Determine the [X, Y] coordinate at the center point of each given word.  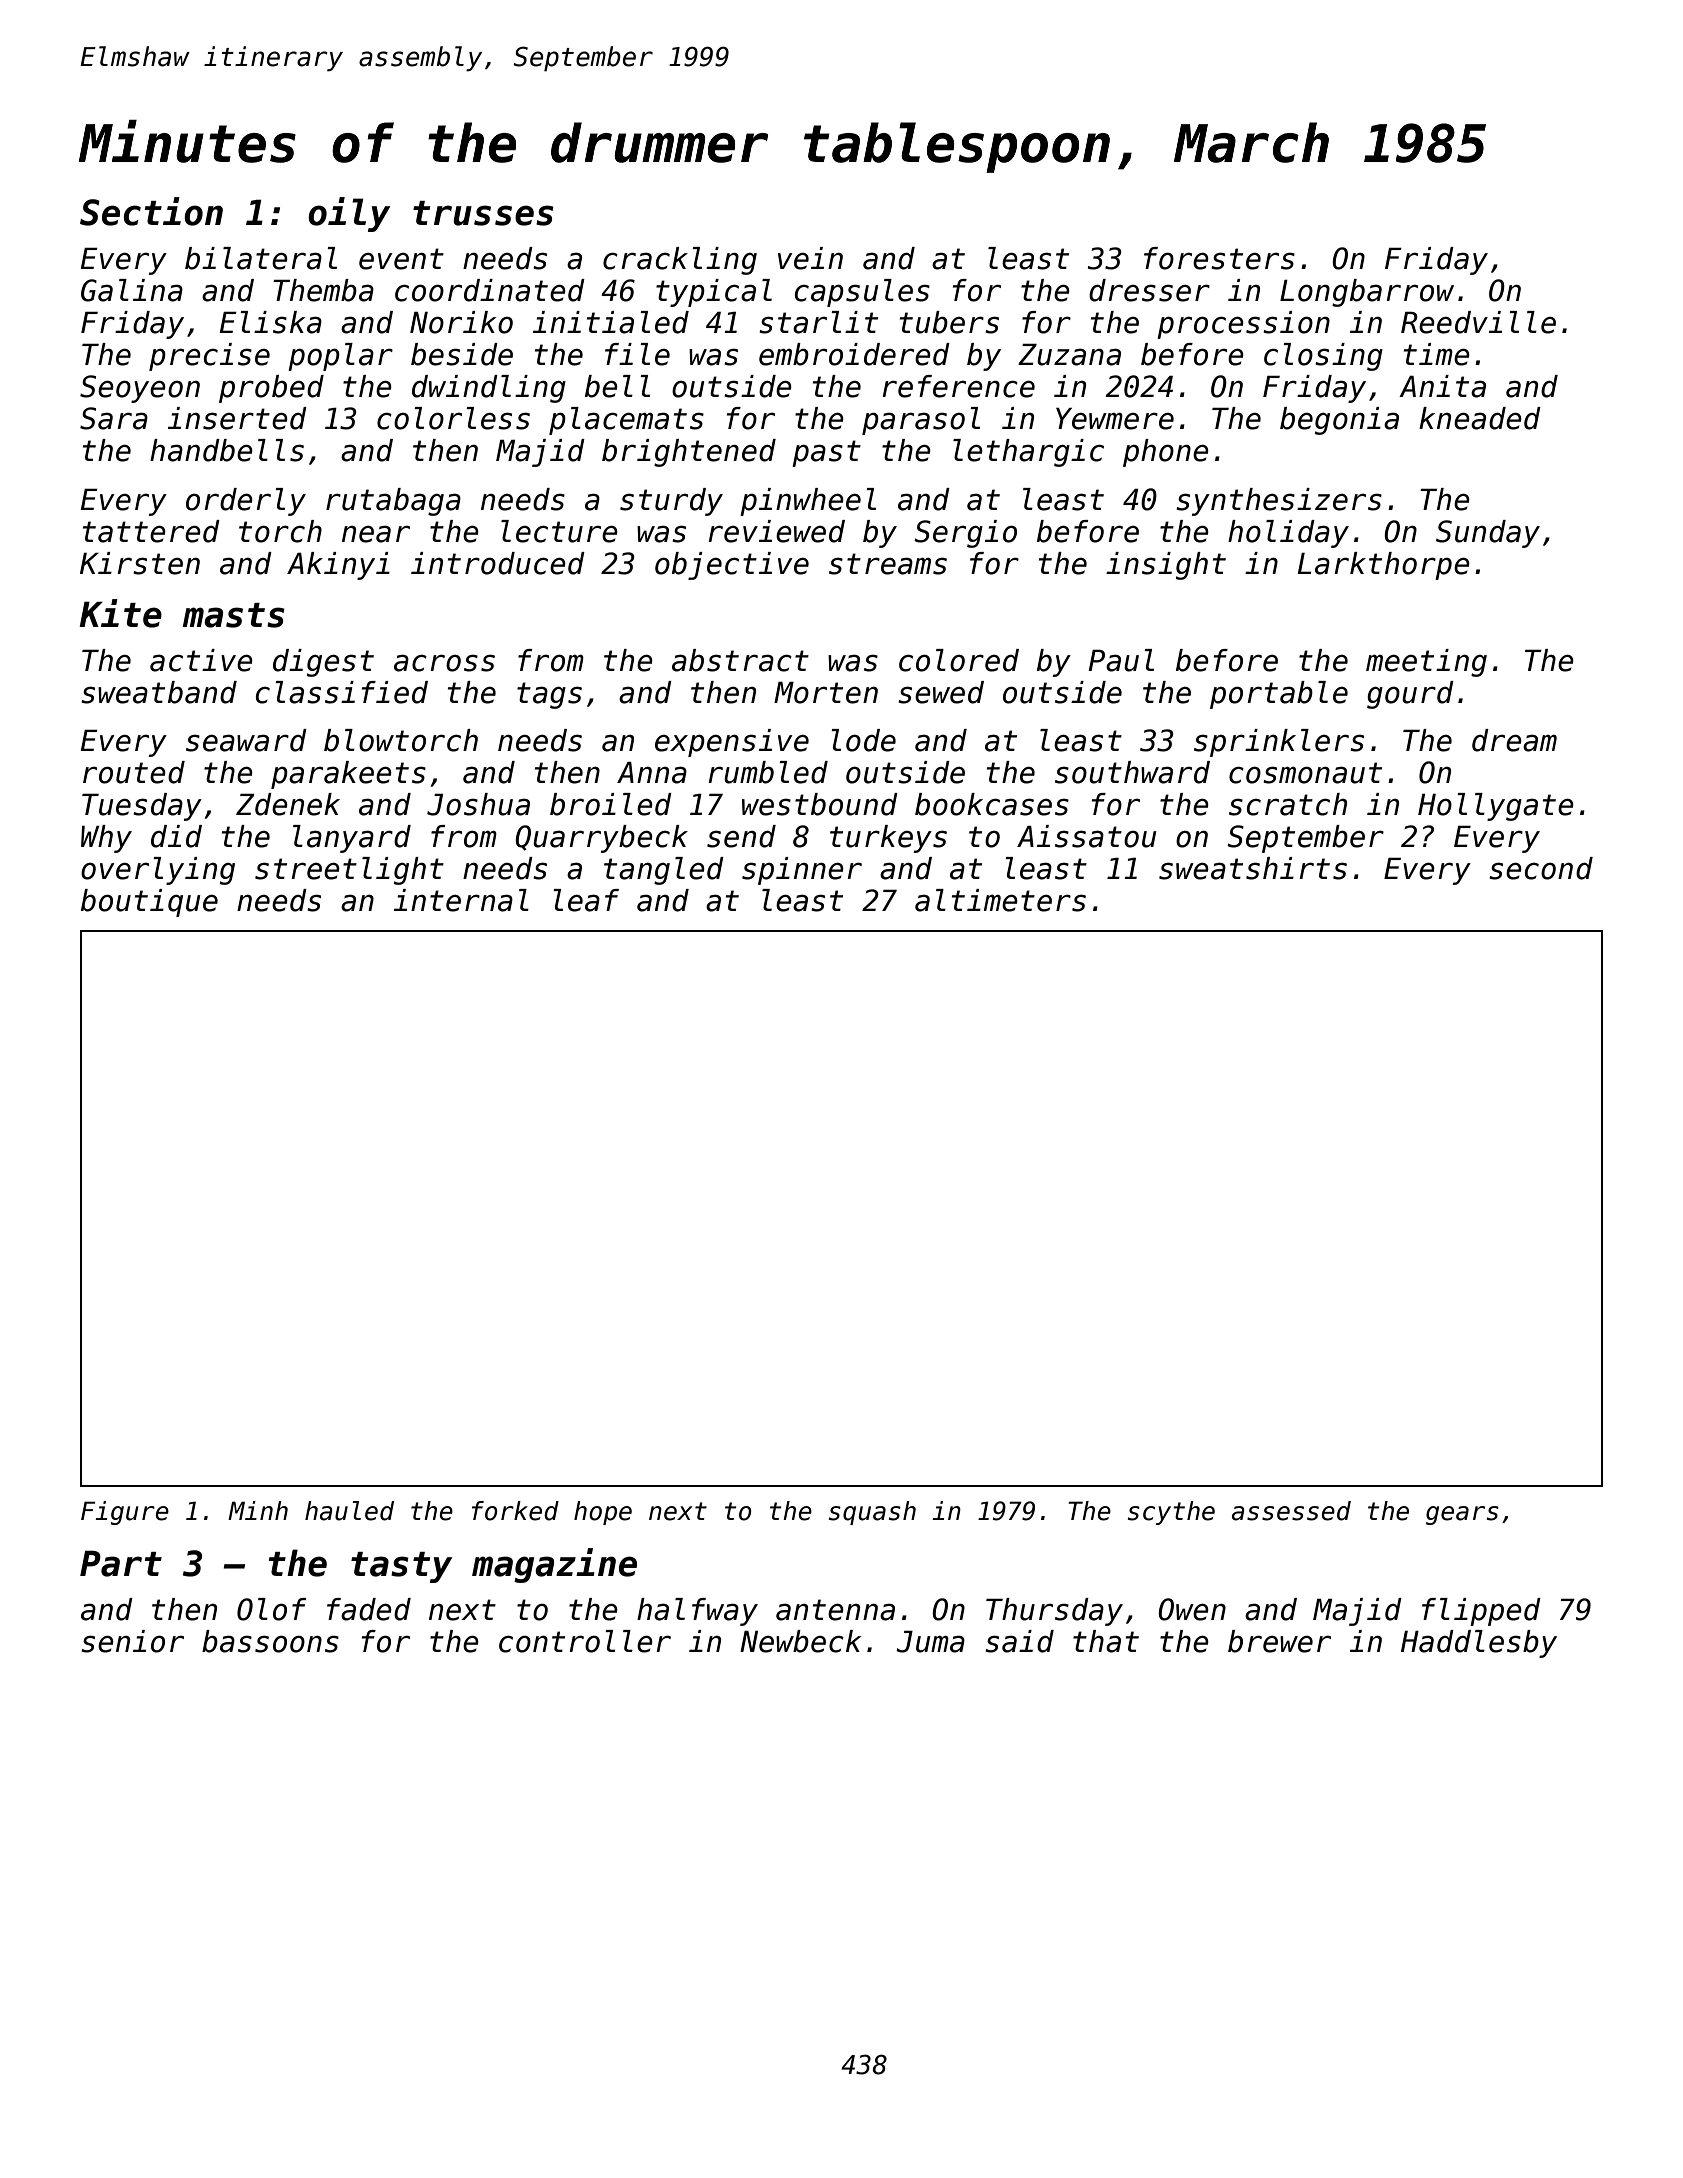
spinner [802, 871]
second [1541, 868]
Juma [930, 1642]
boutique [149, 903]
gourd [1410, 695]
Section [151, 211]
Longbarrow [1367, 293]
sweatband [159, 692]
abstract [740, 660]
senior [132, 1641]
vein [810, 258]
